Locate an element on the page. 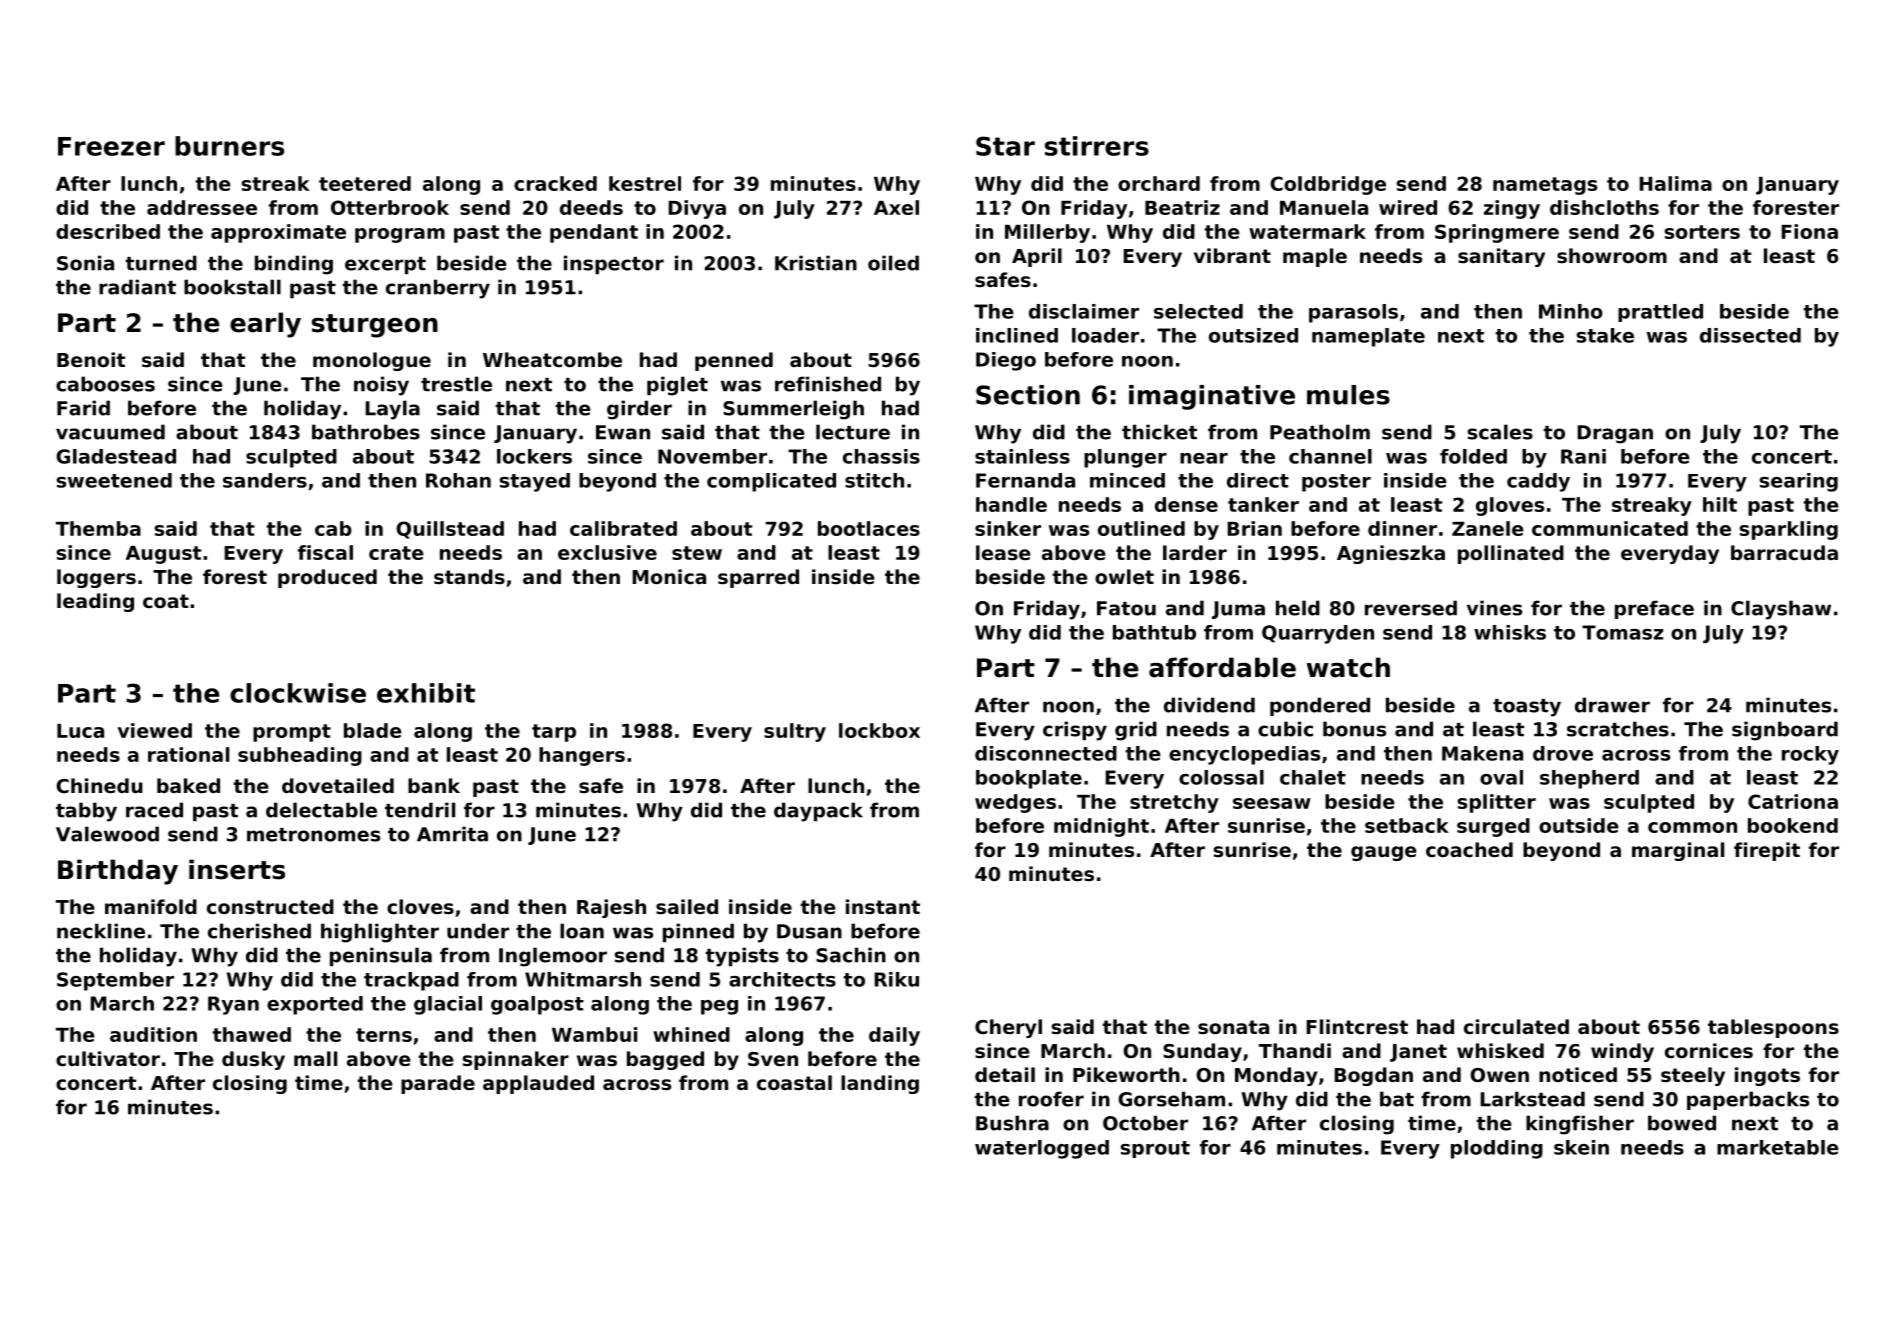 The height and width of the page is (1340, 1895). lecture is located at coordinates (853, 432).
